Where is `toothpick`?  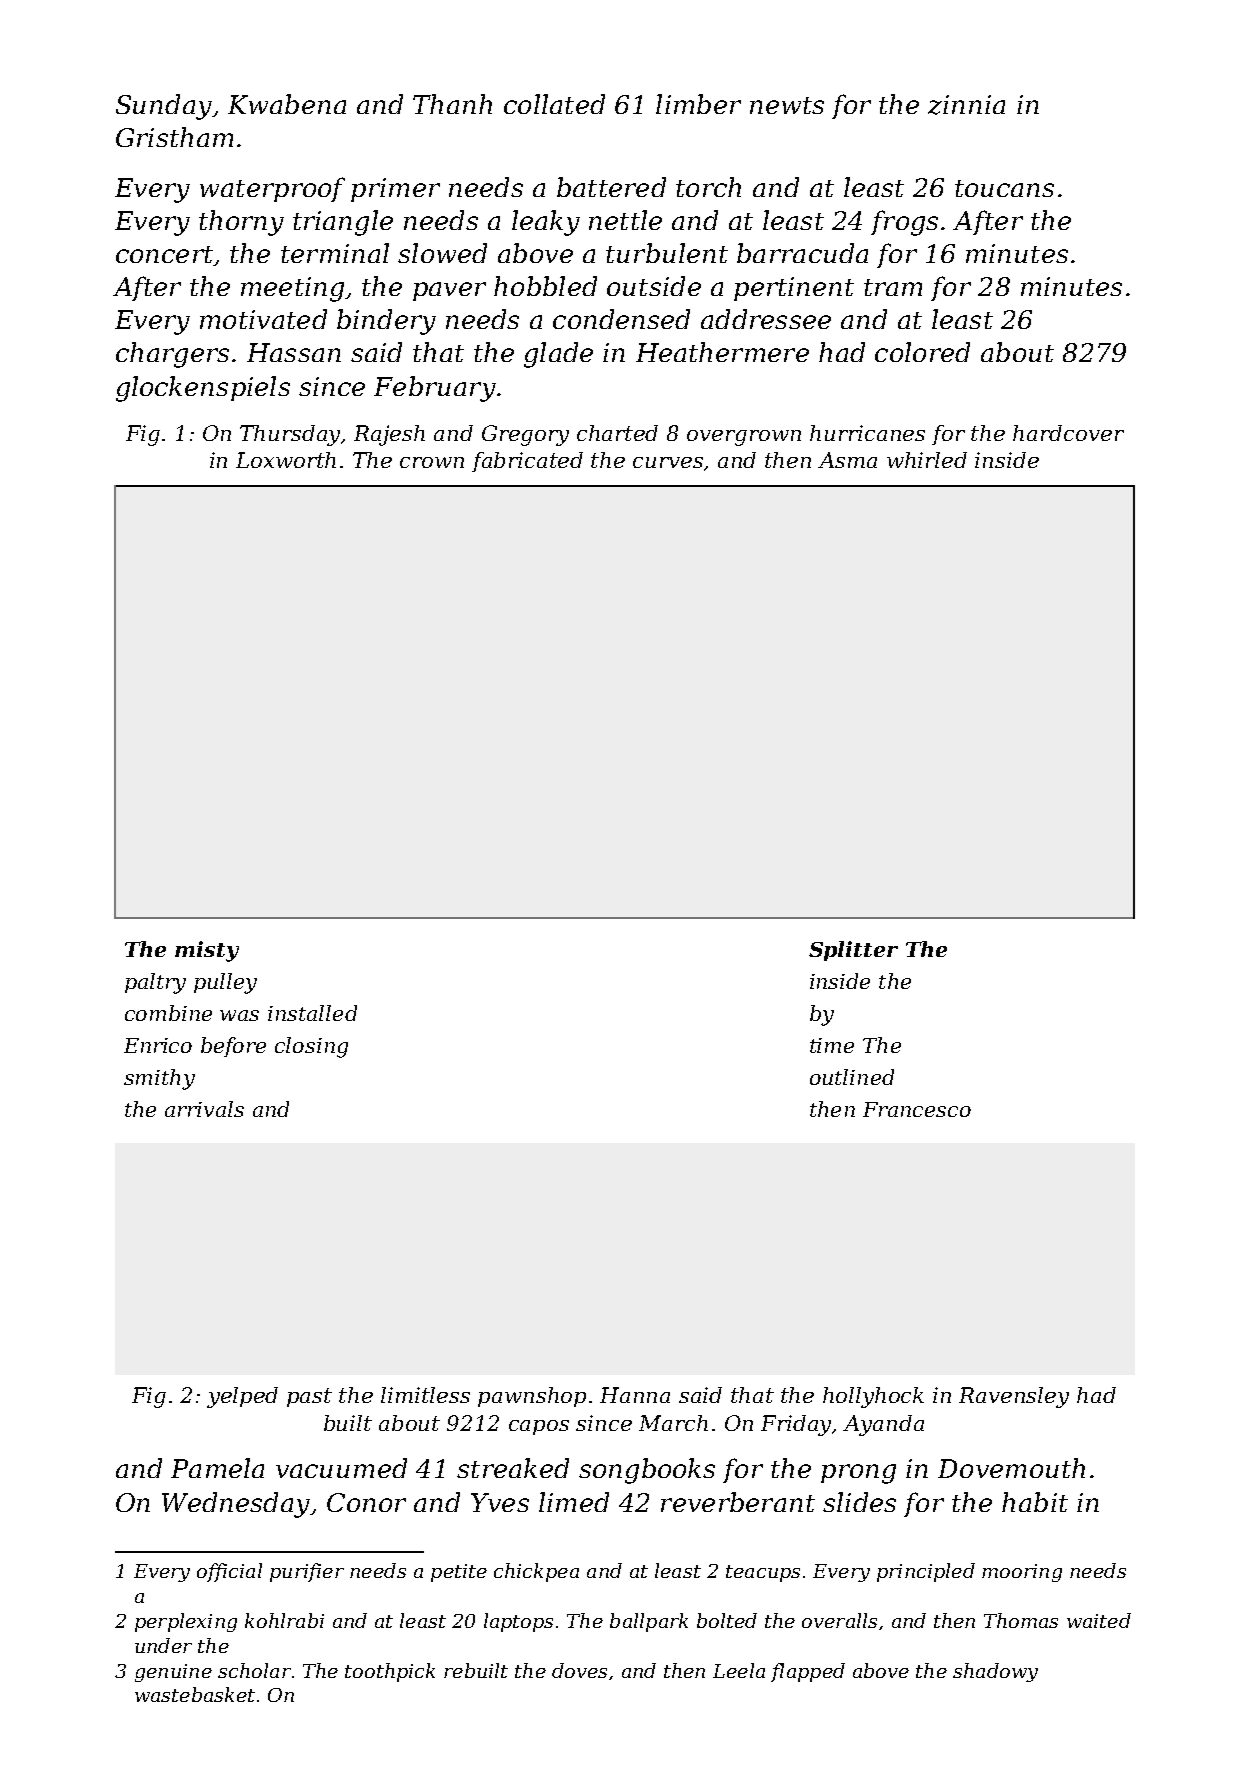 toothpick is located at coordinates (390, 1672).
